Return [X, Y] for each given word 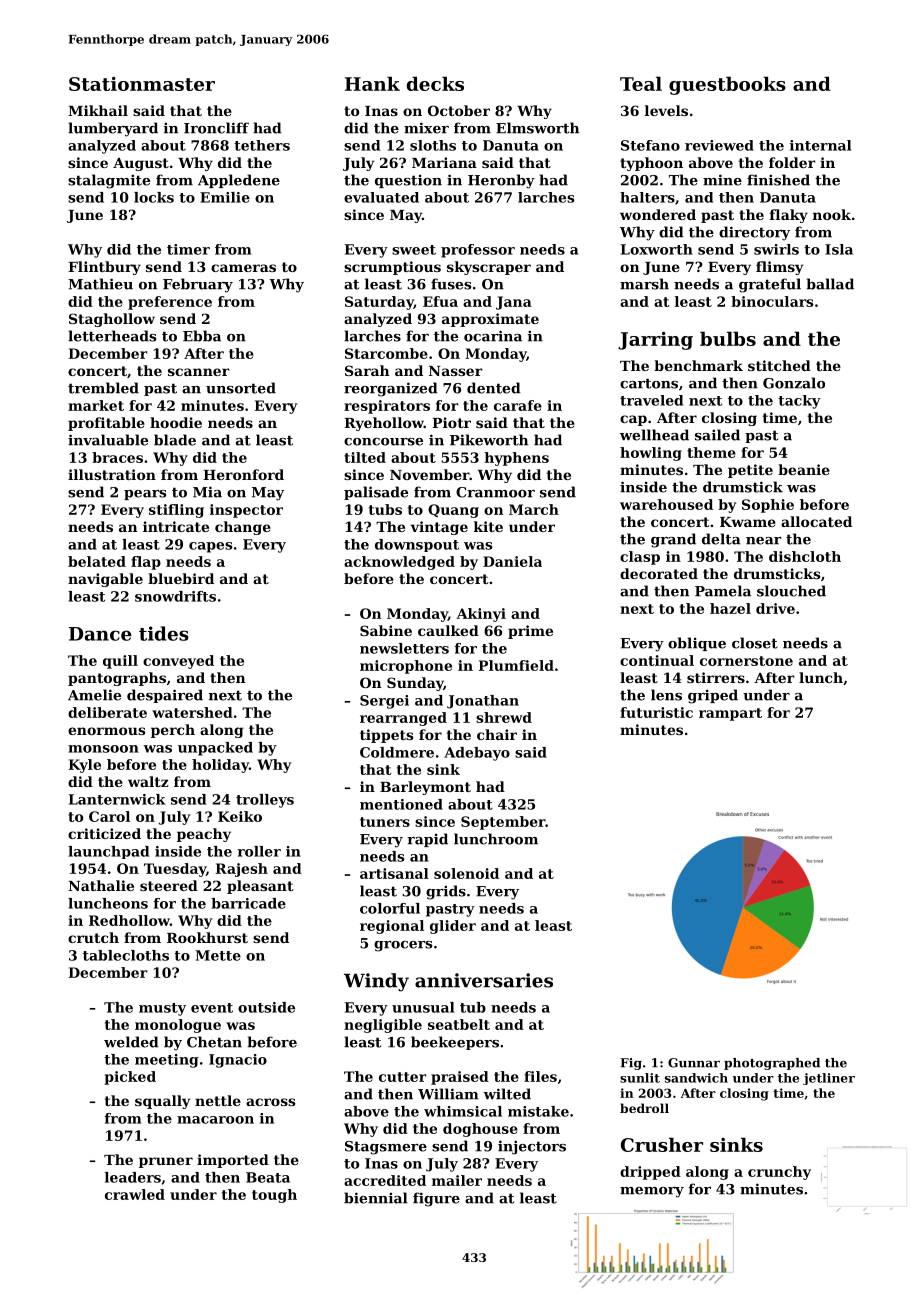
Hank [372, 83]
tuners [385, 822]
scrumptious [392, 268]
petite [750, 471]
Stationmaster [142, 84]
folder [792, 162]
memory [652, 1192]
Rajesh [241, 870]
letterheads [112, 336]
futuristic [656, 712]
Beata [268, 1177]
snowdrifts [175, 596]
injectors [532, 1147]
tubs [385, 509]
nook [832, 214]
